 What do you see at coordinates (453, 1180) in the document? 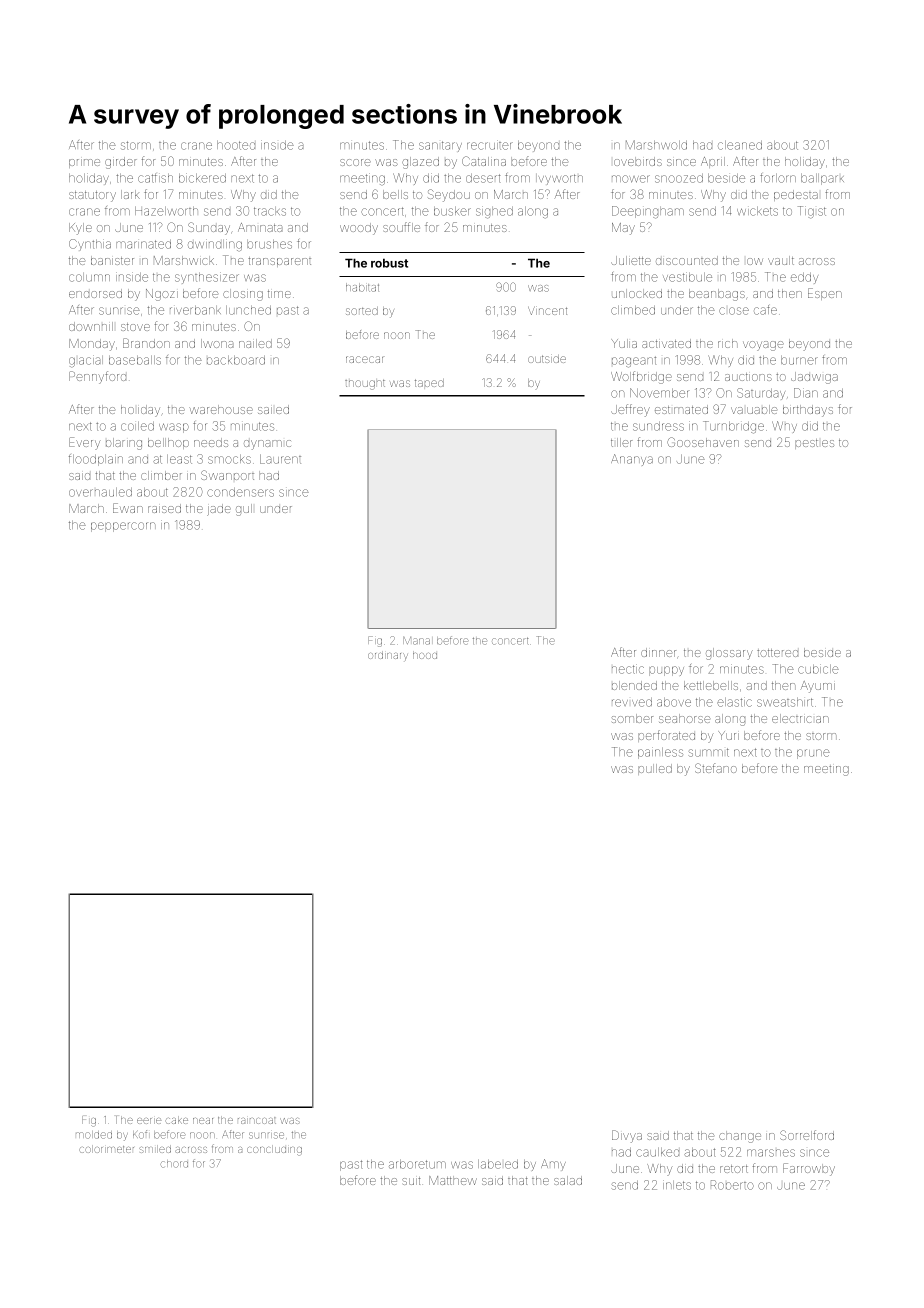
I see `Matthew` at bounding box center [453, 1180].
